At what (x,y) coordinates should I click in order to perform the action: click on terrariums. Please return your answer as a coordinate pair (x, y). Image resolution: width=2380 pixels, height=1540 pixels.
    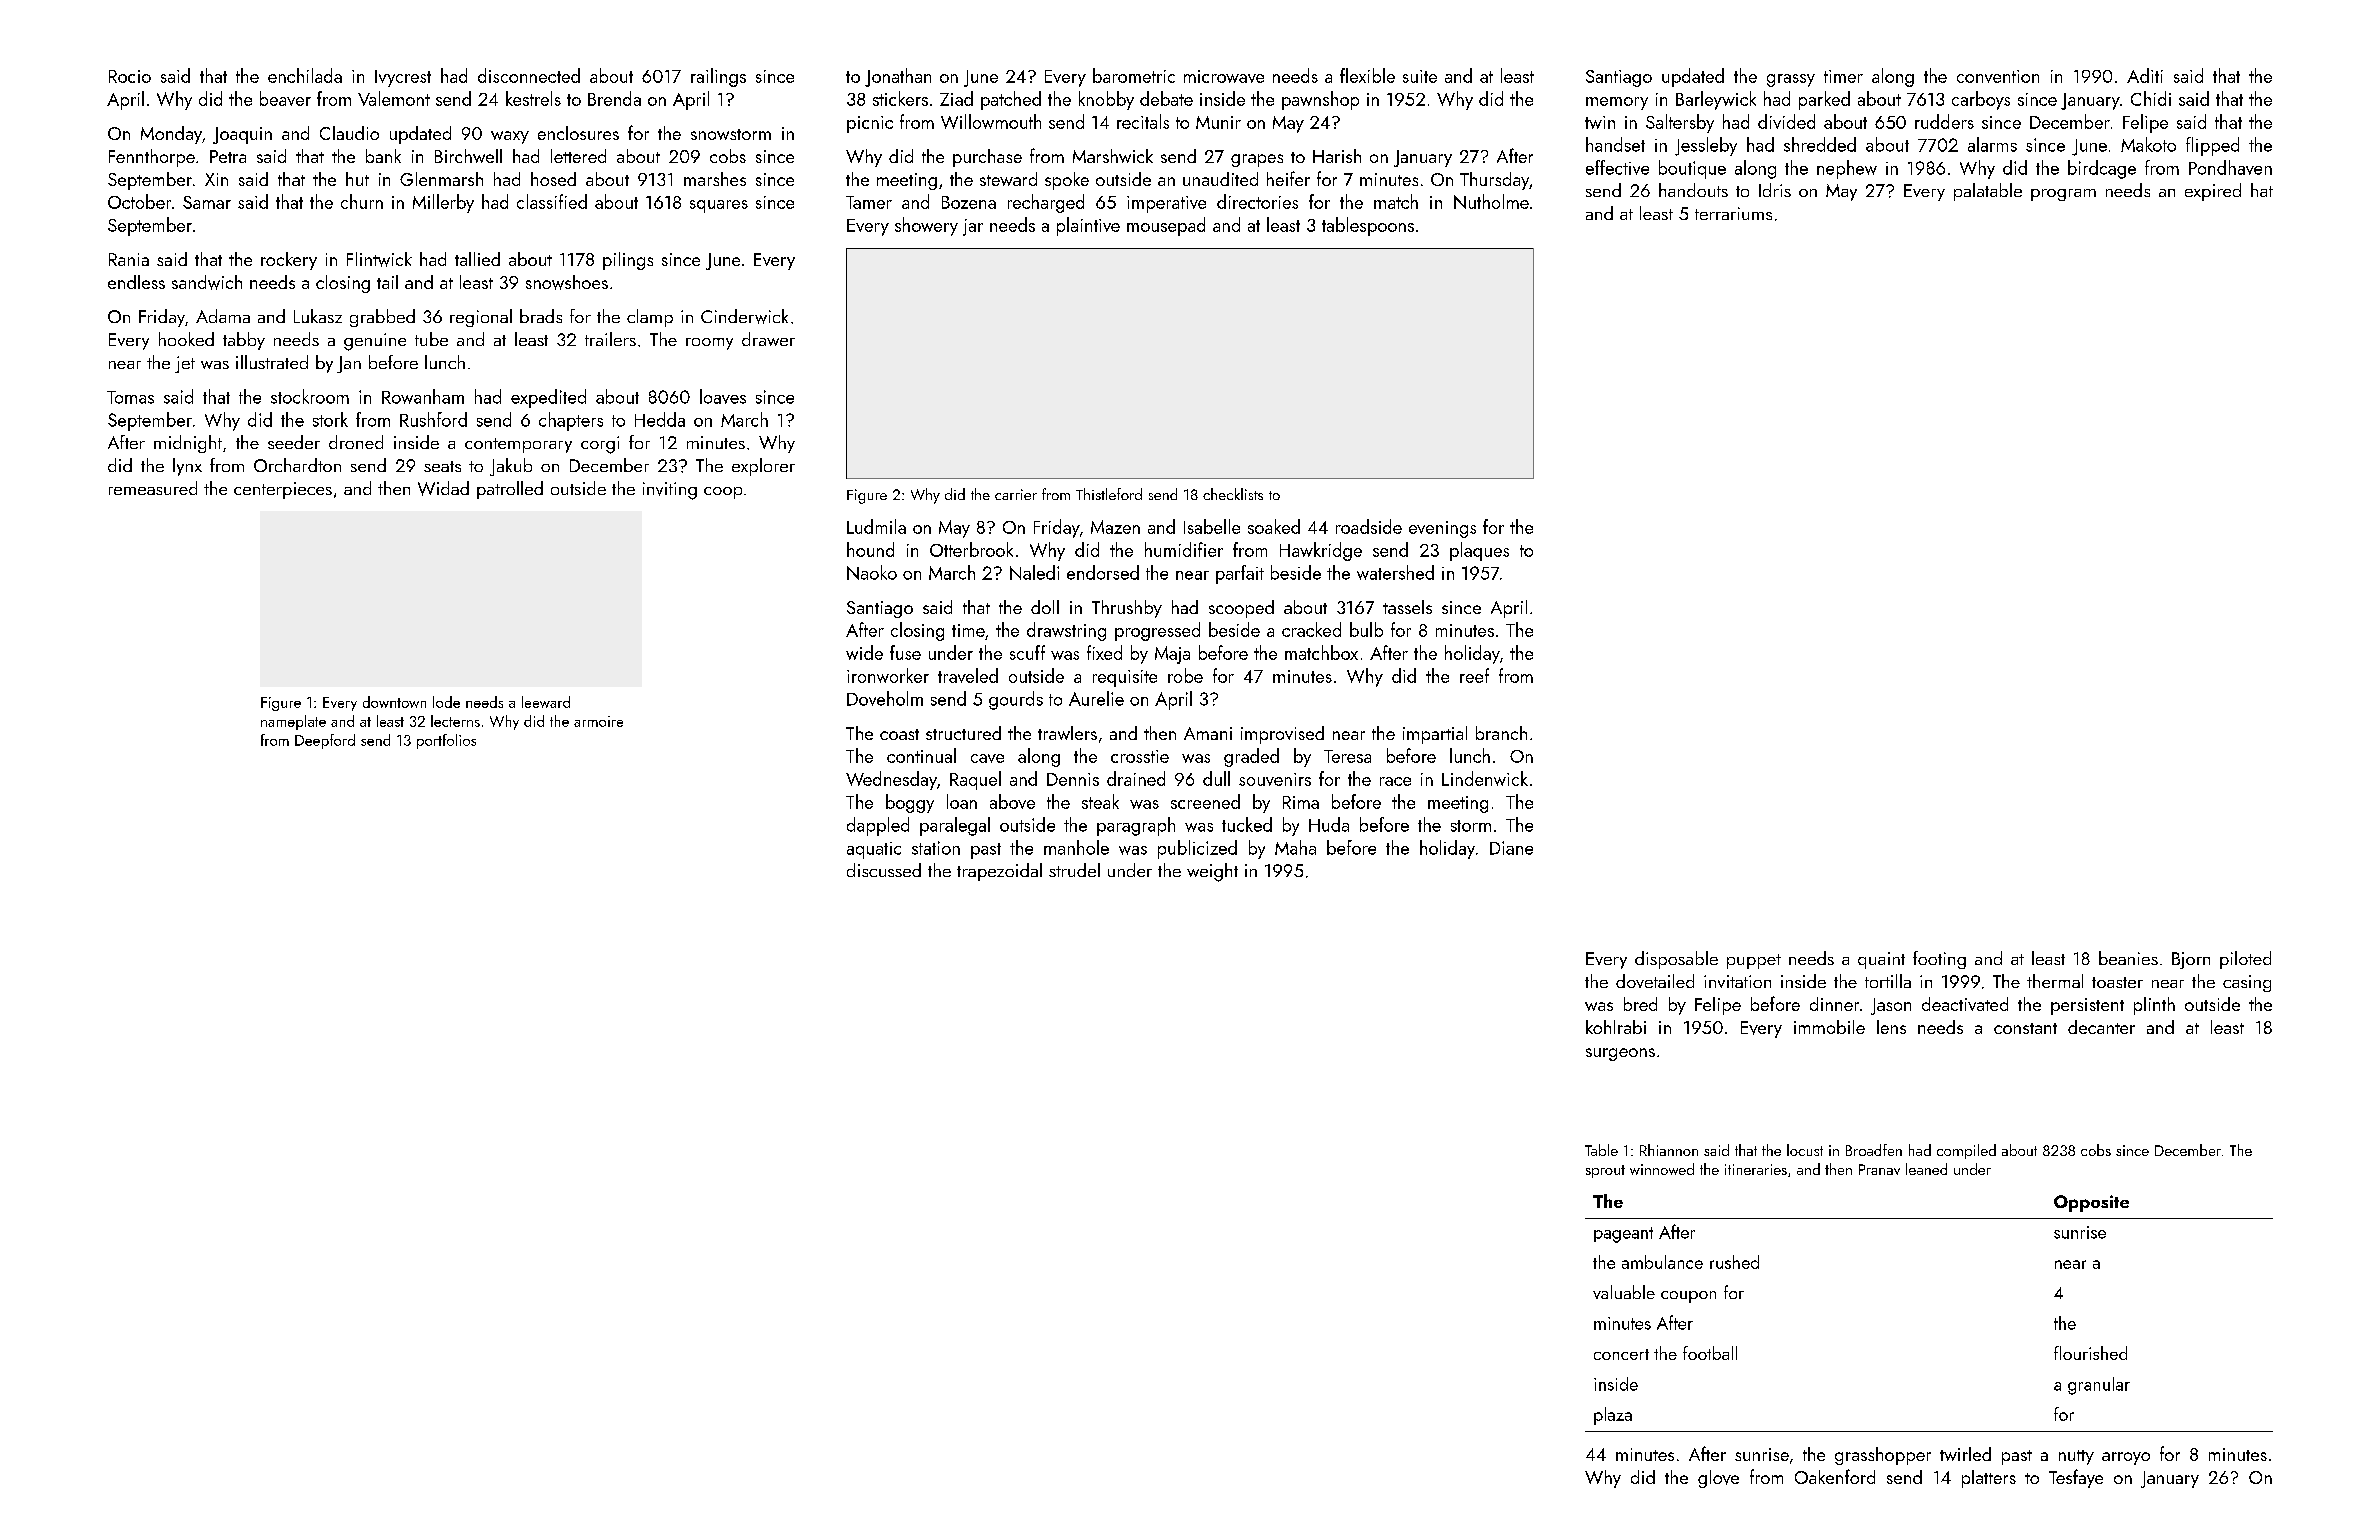
    Looking at the image, I should click on (1733, 213).
